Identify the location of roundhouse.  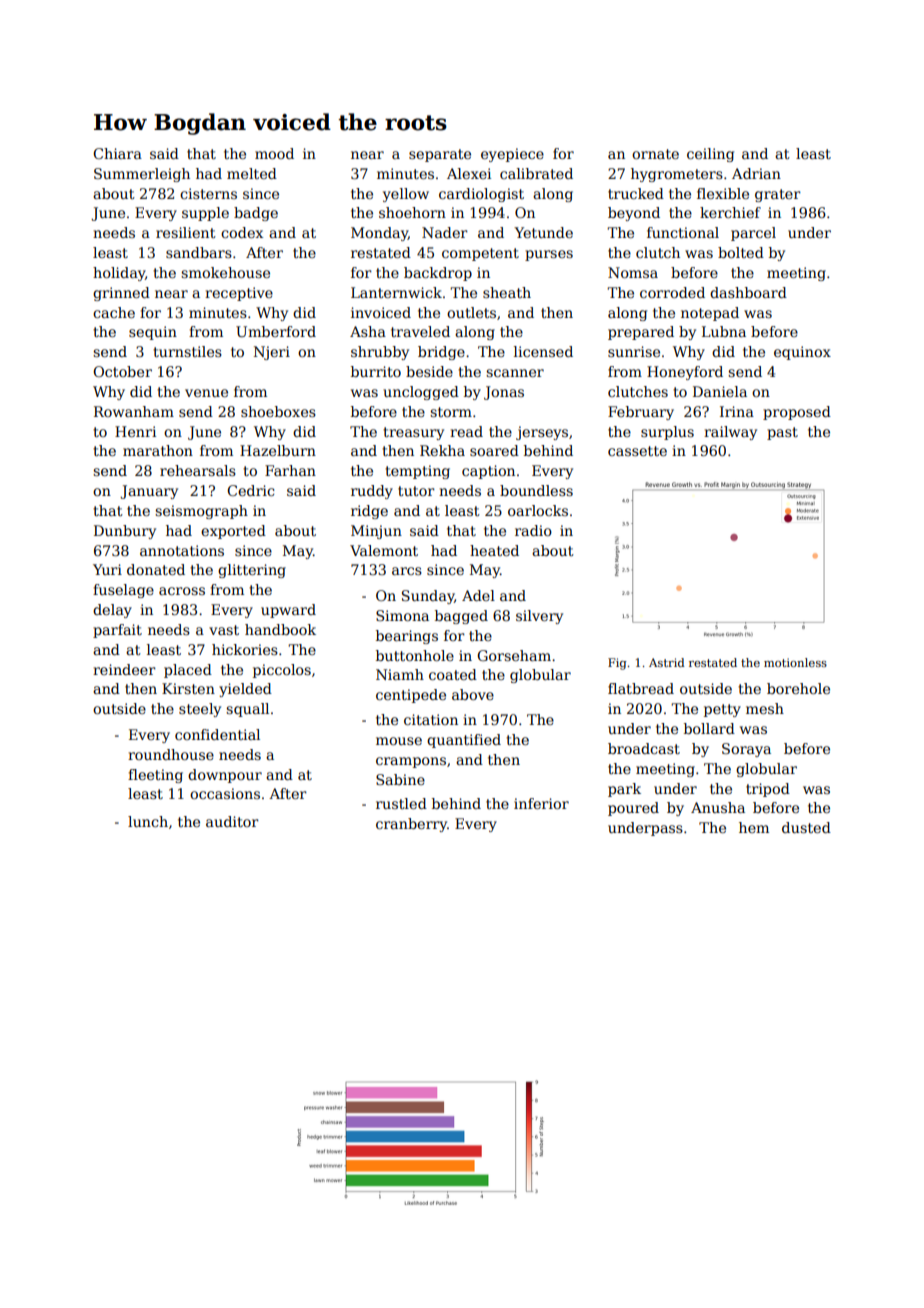
(171, 754).
